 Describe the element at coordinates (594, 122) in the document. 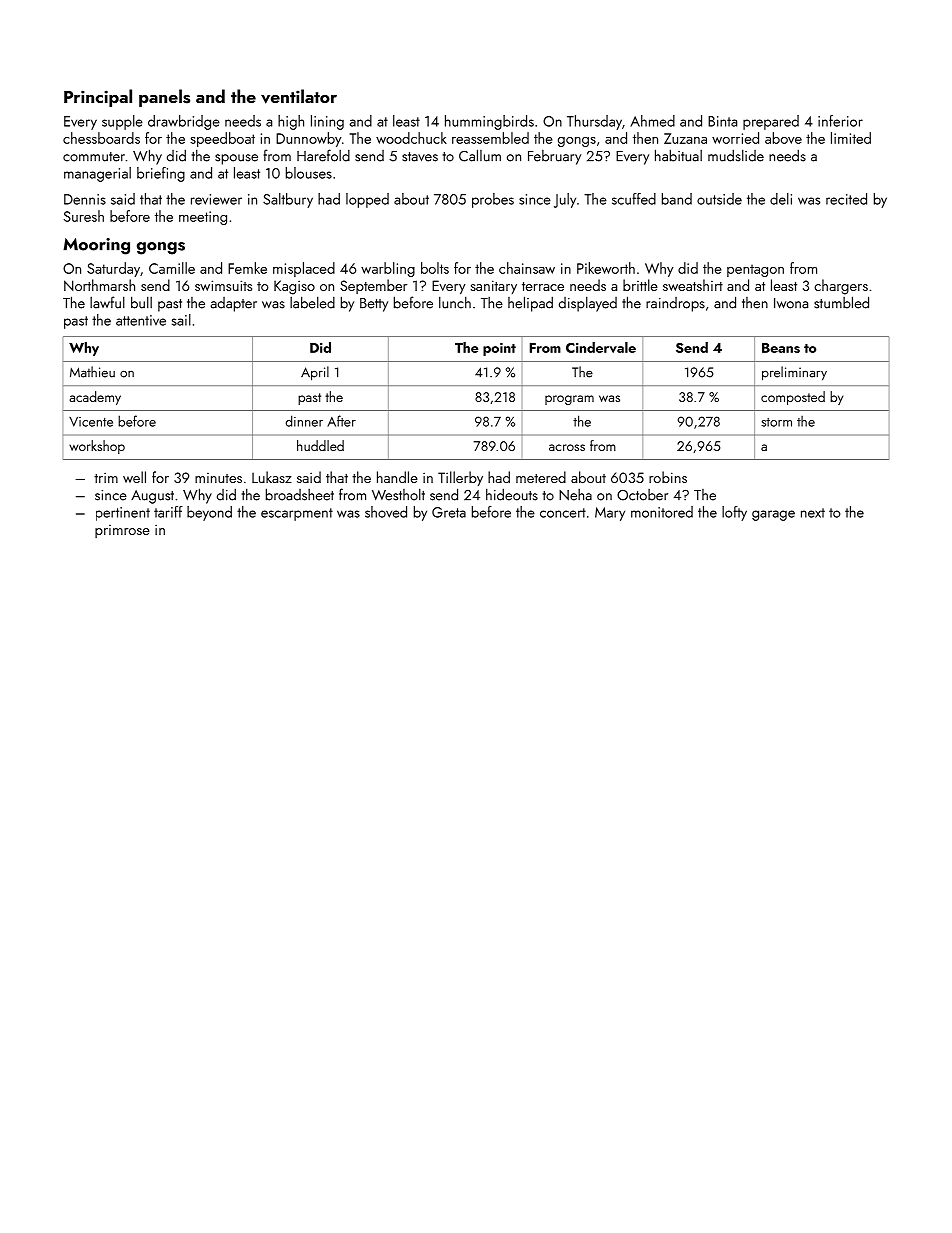

I see `Thursday` at that location.
